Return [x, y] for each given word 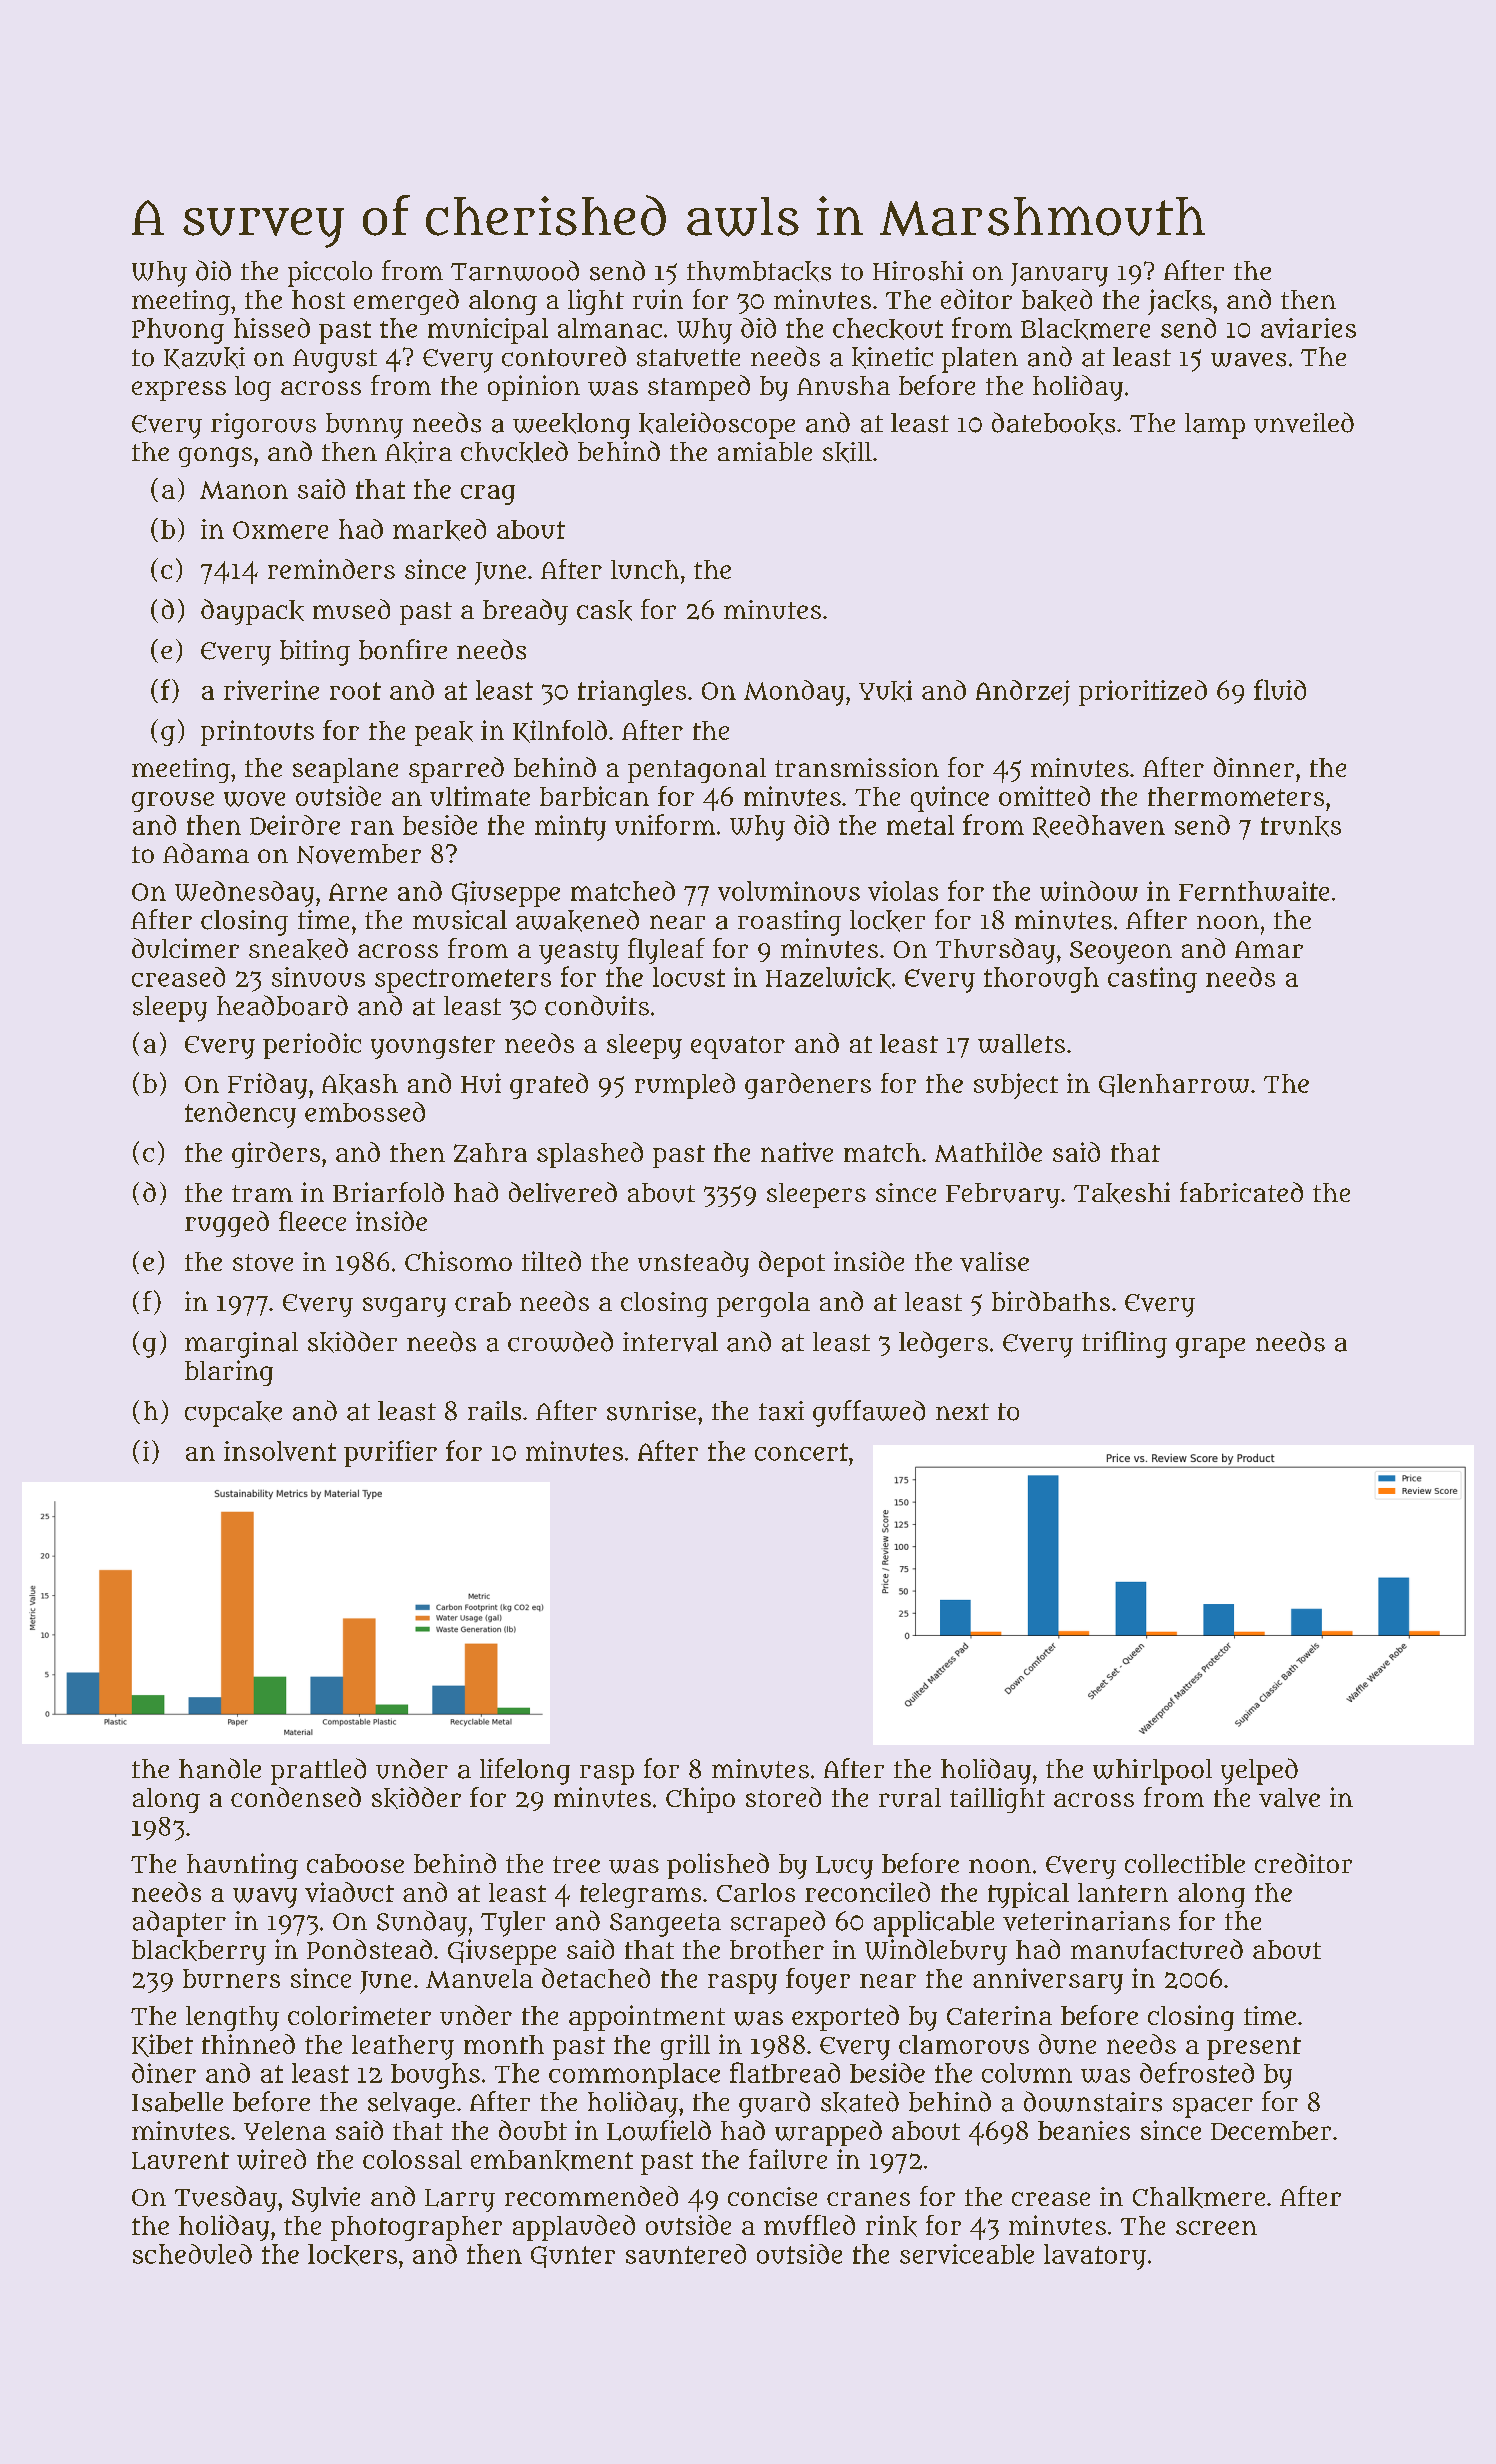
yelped [1259, 1771]
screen [1216, 2228]
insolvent [280, 1451]
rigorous [263, 426]
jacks [1180, 302]
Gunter [573, 2257]
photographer [416, 2228]
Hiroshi [918, 271]
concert [801, 1452]
